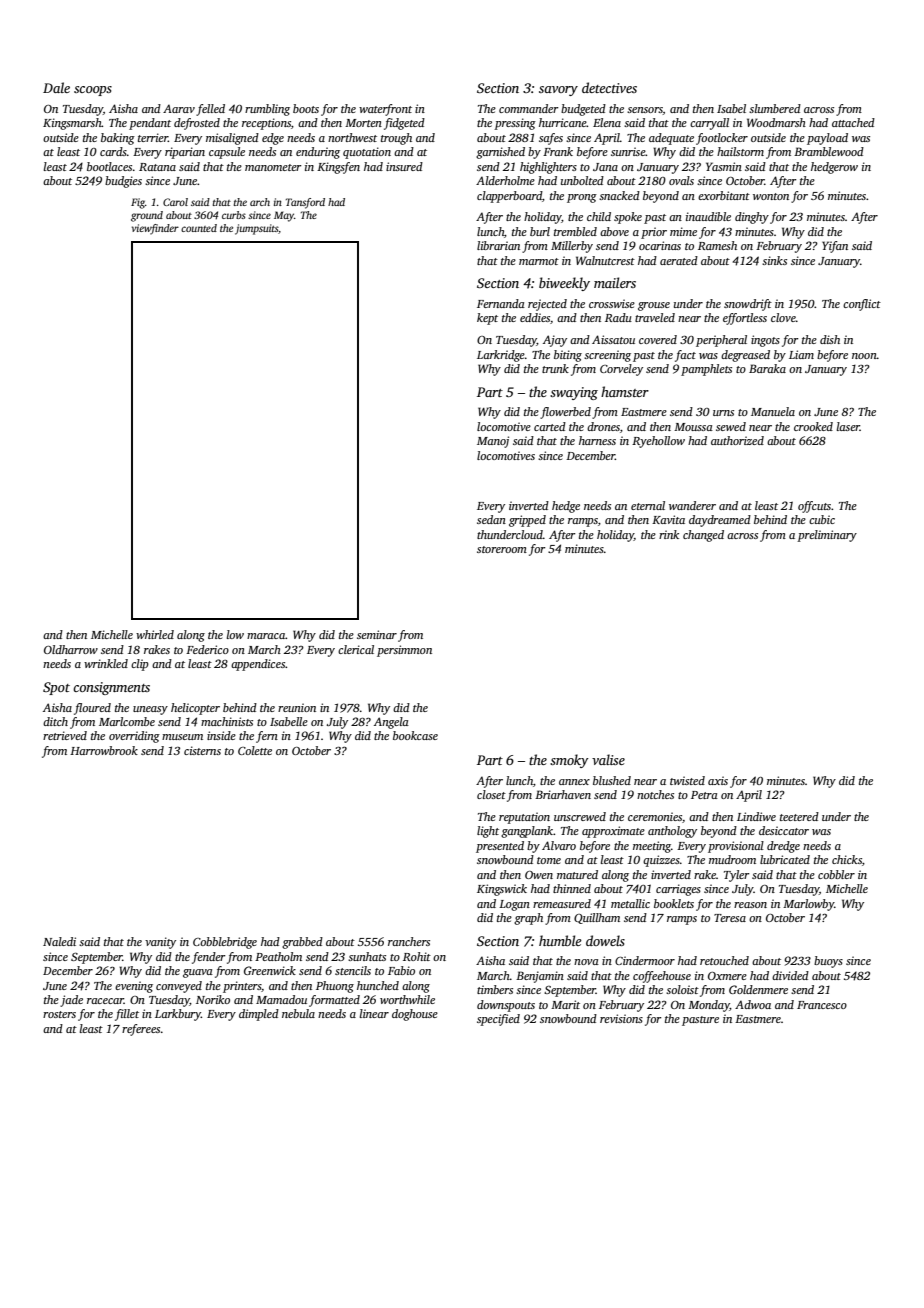  I want to click on Oldharrow, so click(71, 649).
